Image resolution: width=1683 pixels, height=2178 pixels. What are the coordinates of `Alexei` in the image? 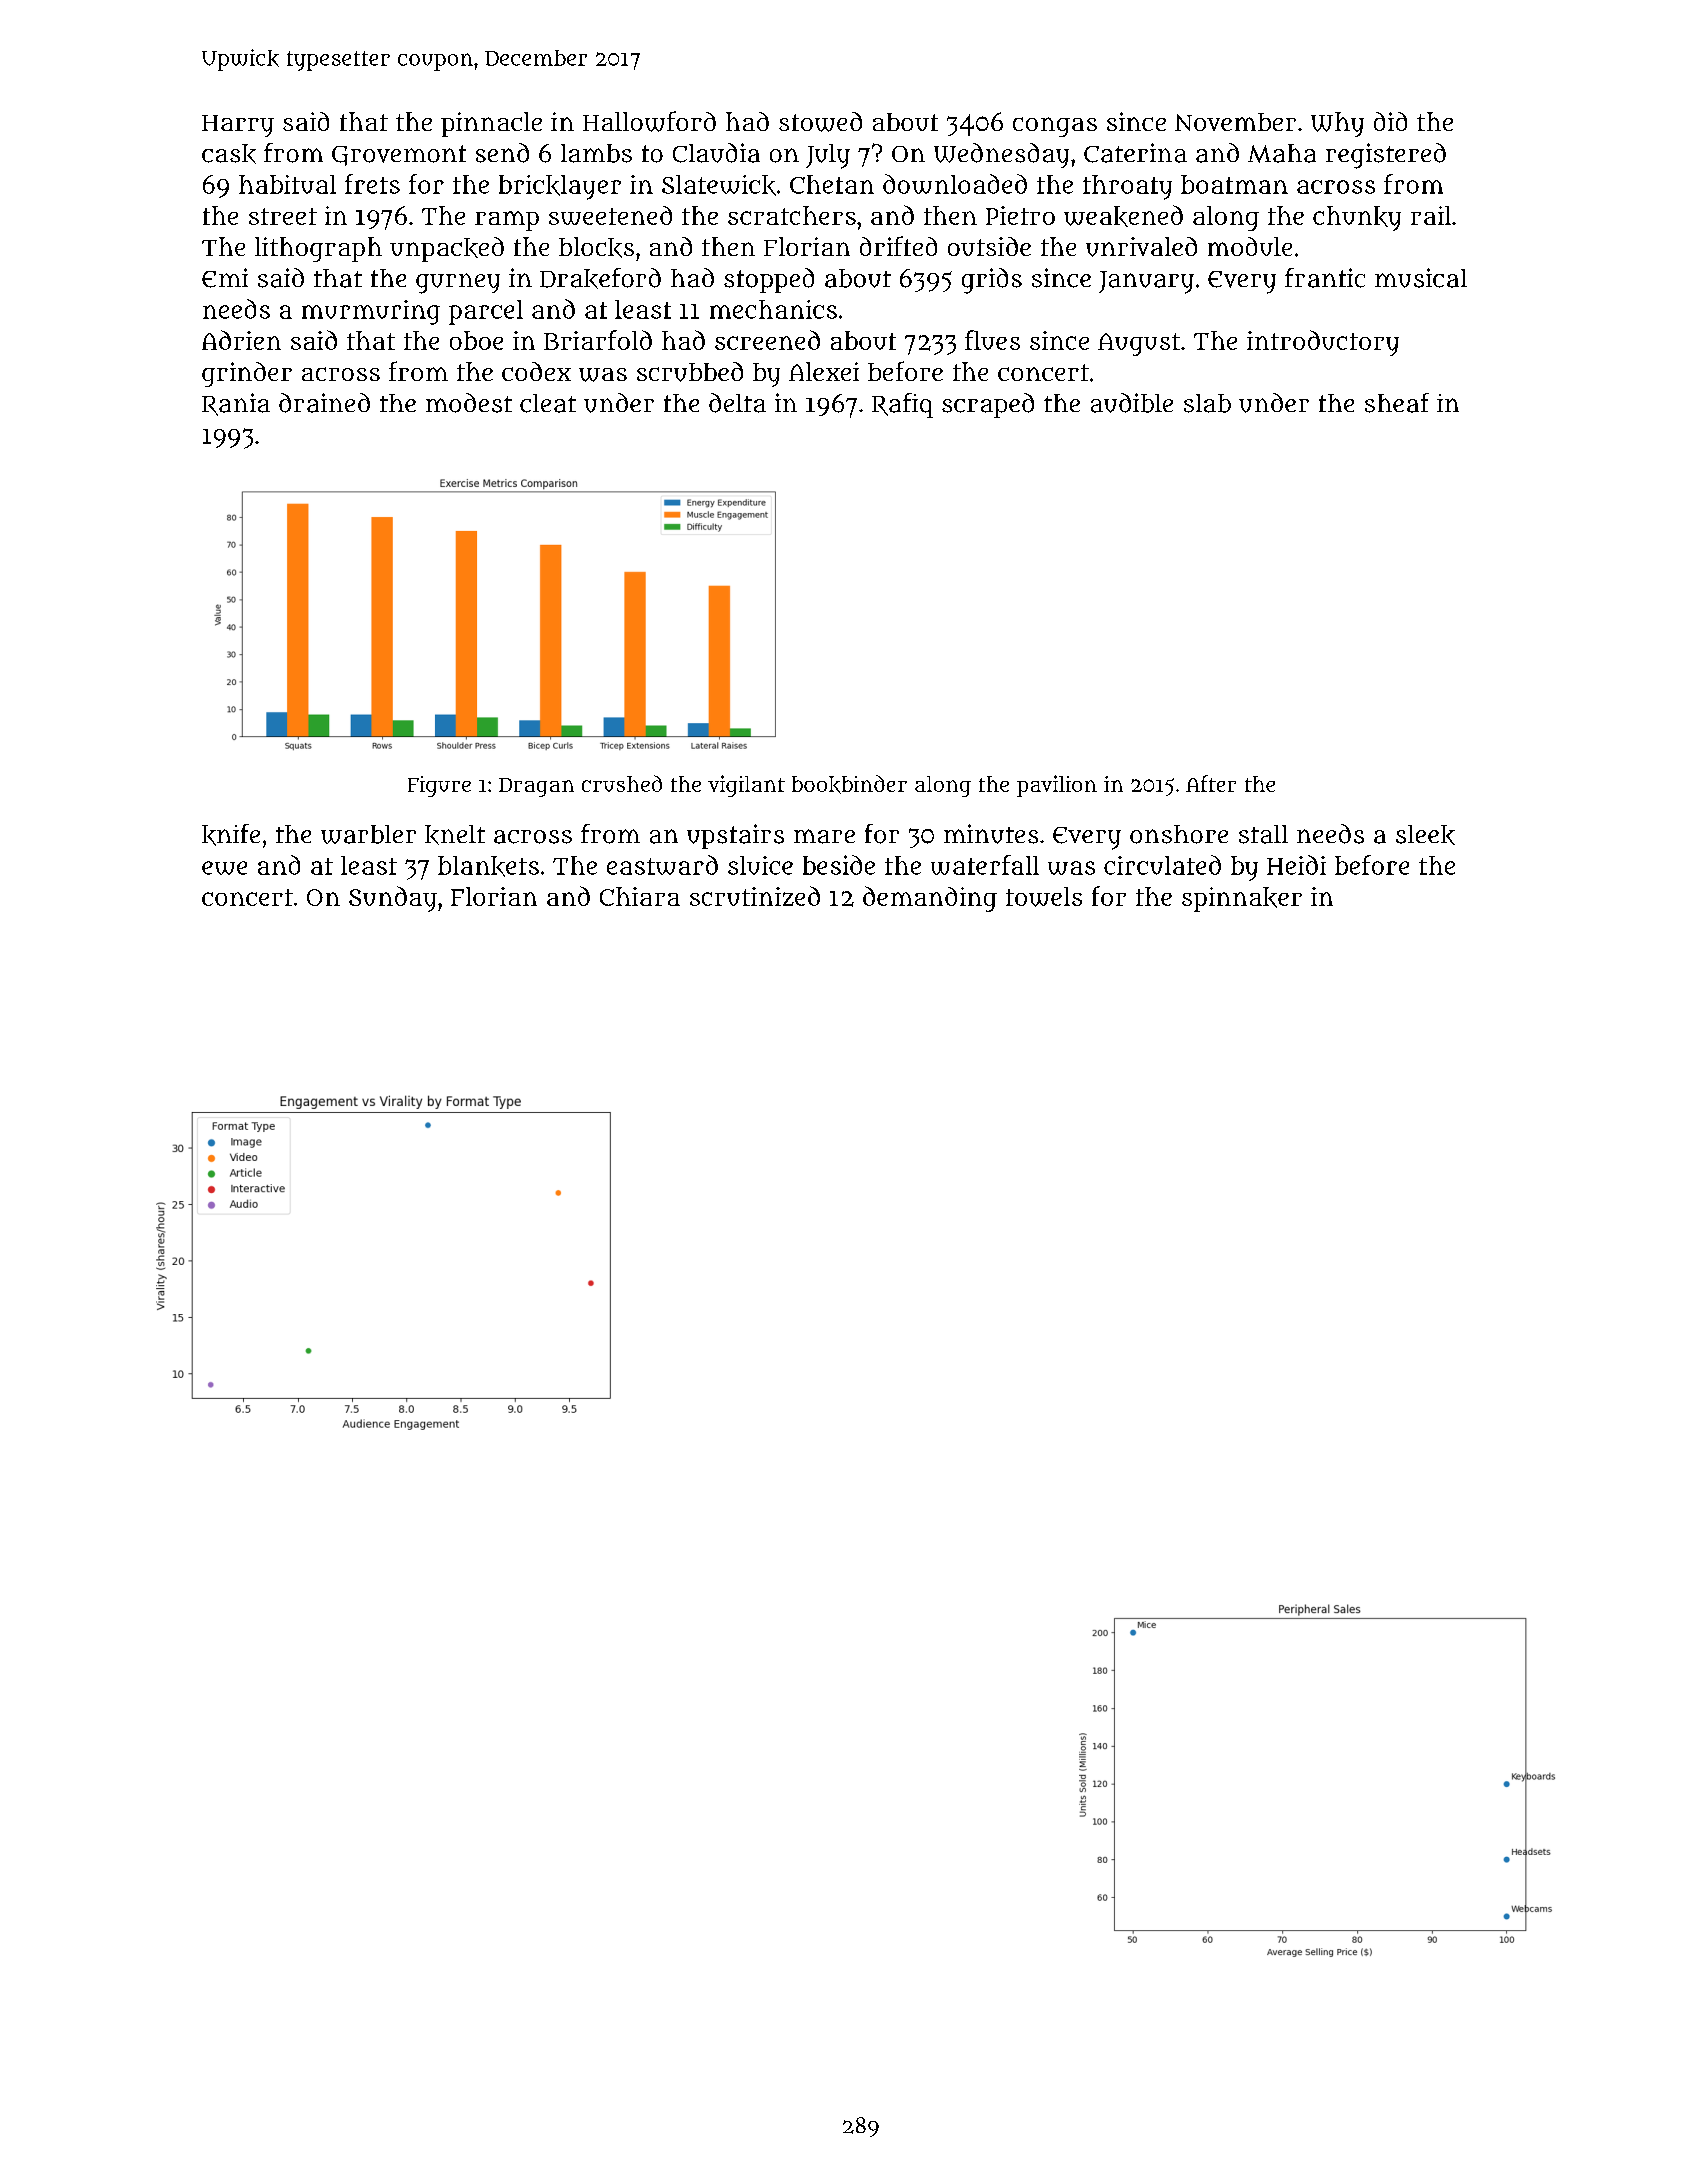 It's located at (824, 371).
